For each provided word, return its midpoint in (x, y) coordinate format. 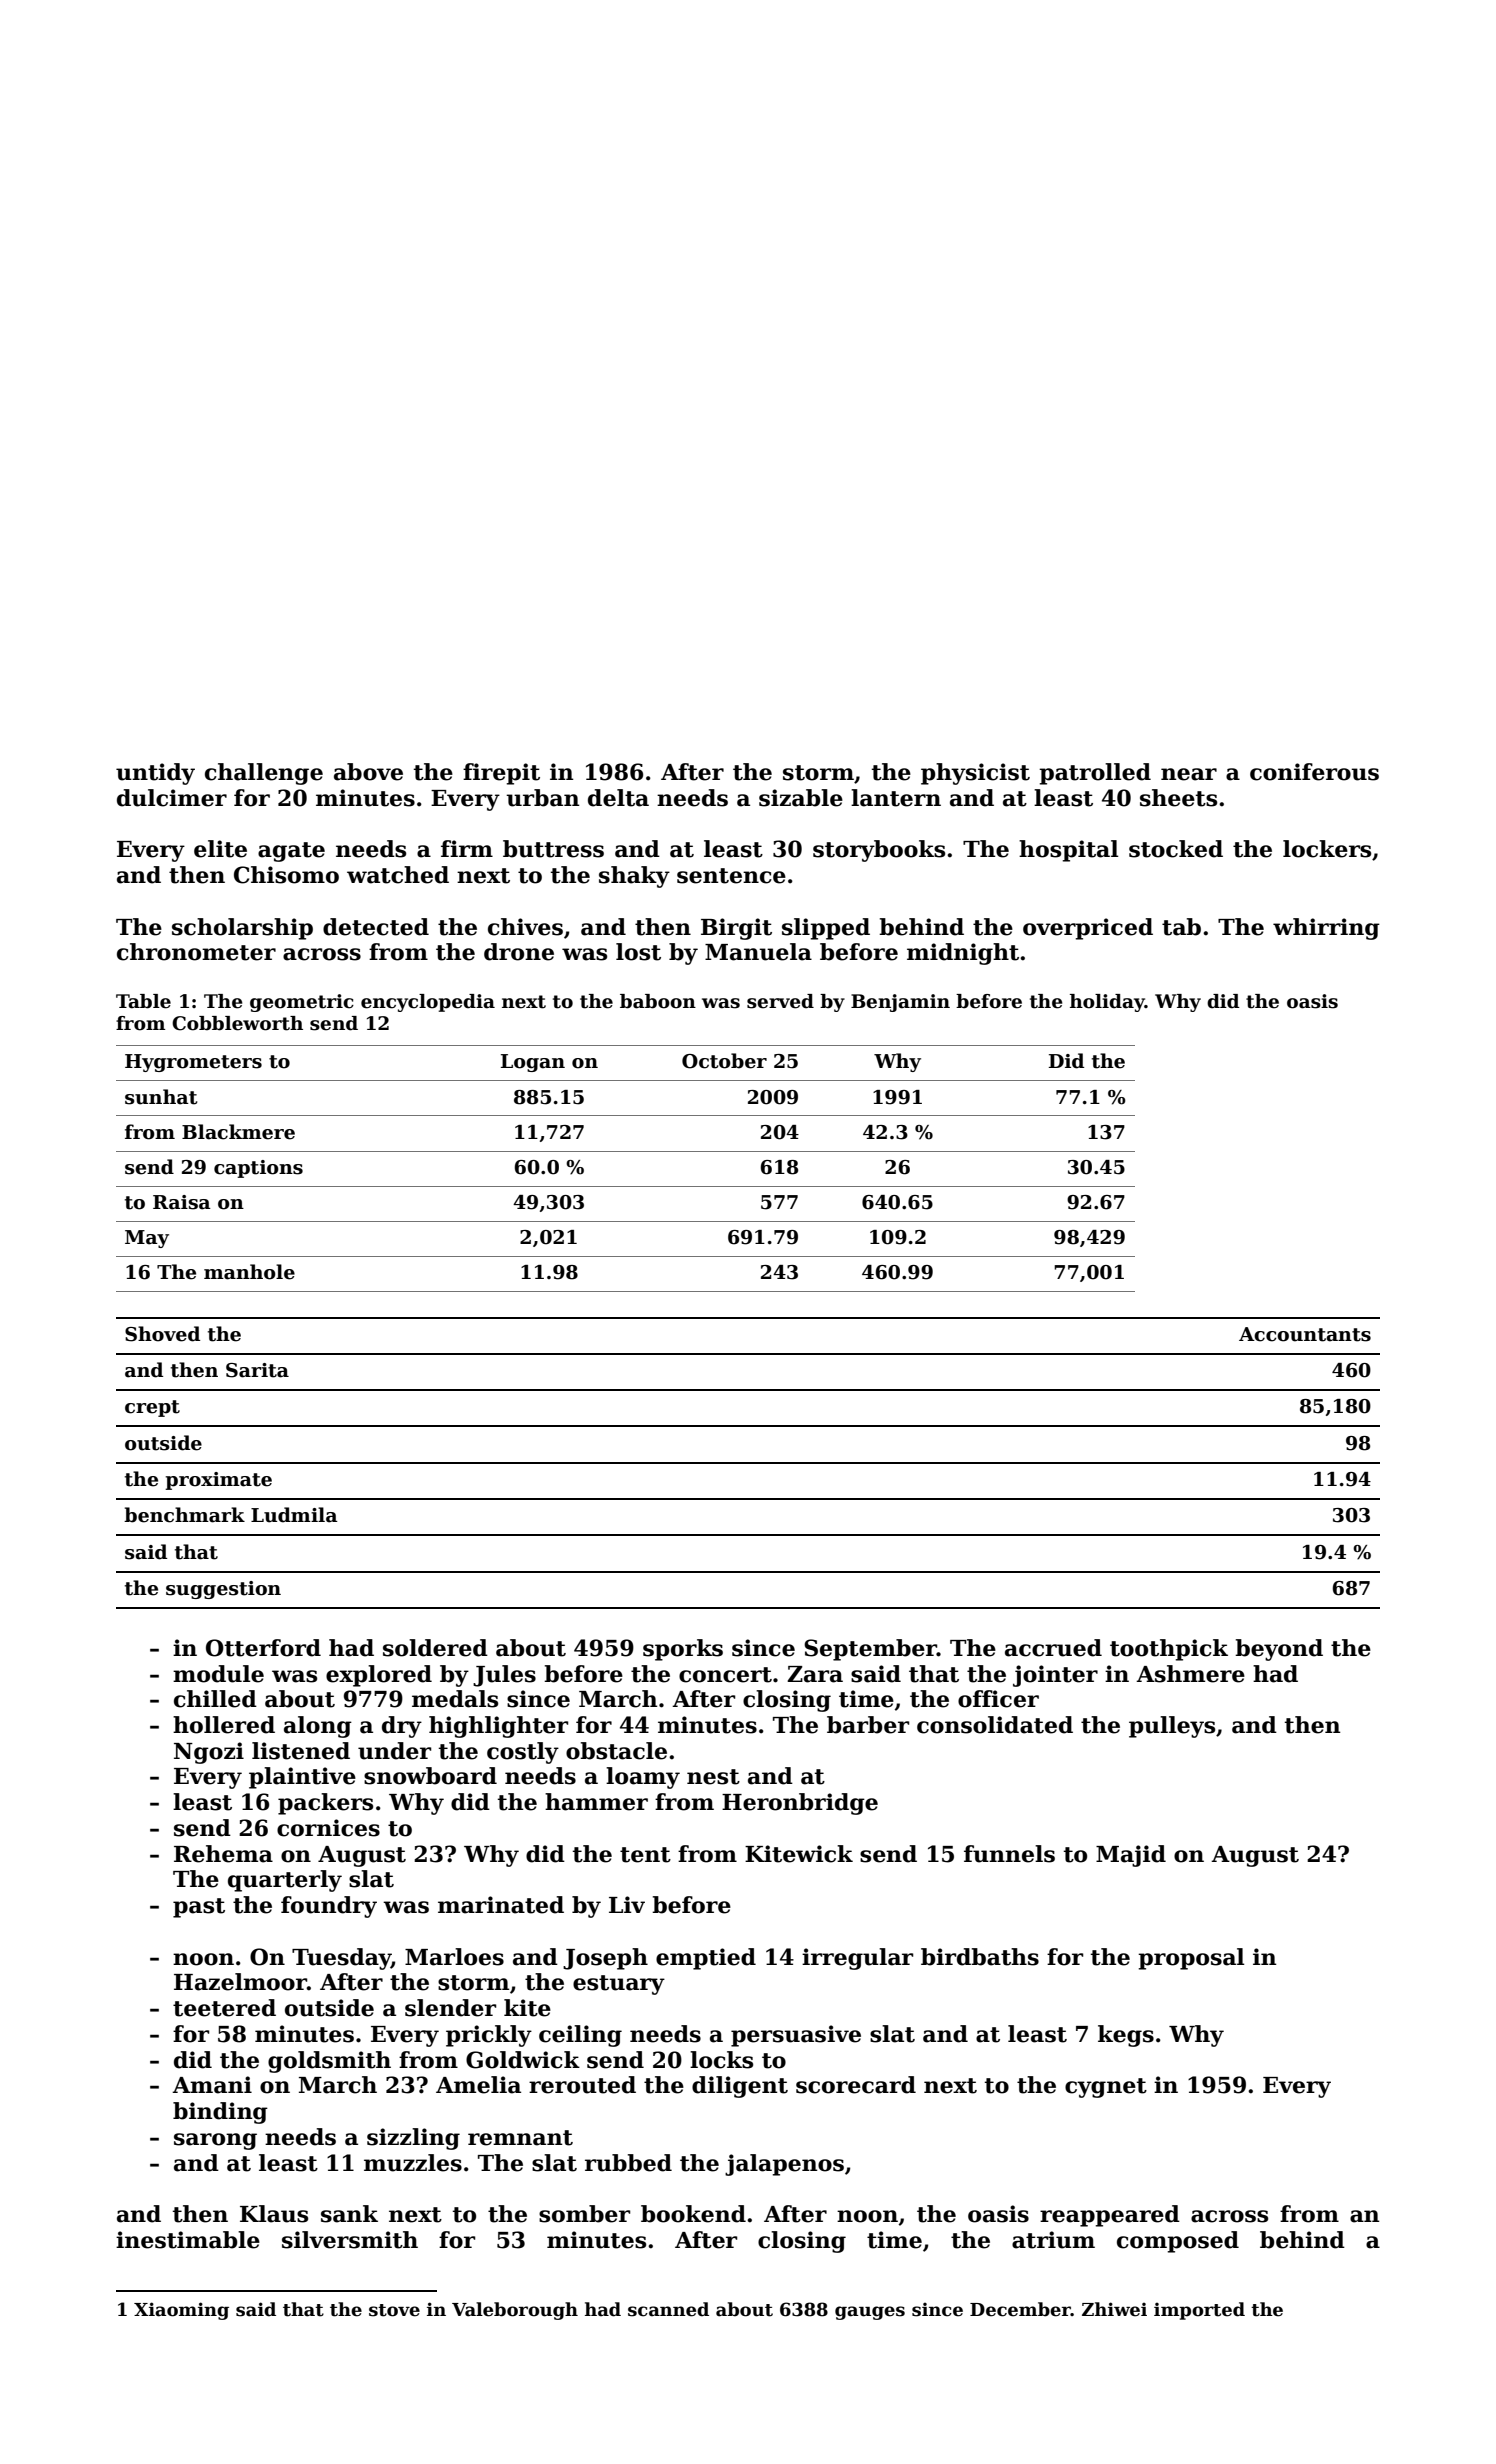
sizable (801, 798)
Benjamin (900, 1003)
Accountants (1305, 1334)
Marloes (454, 1957)
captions (258, 1169)
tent (645, 1855)
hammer (596, 1802)
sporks (683, 1650)
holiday (1107, 1003)
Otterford (263, 1648)
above (368, 772)
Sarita (257, 1370)
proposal (1191, 1959)
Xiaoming (181, 2311)
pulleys (1172, 1727)
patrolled (1095, 774)
